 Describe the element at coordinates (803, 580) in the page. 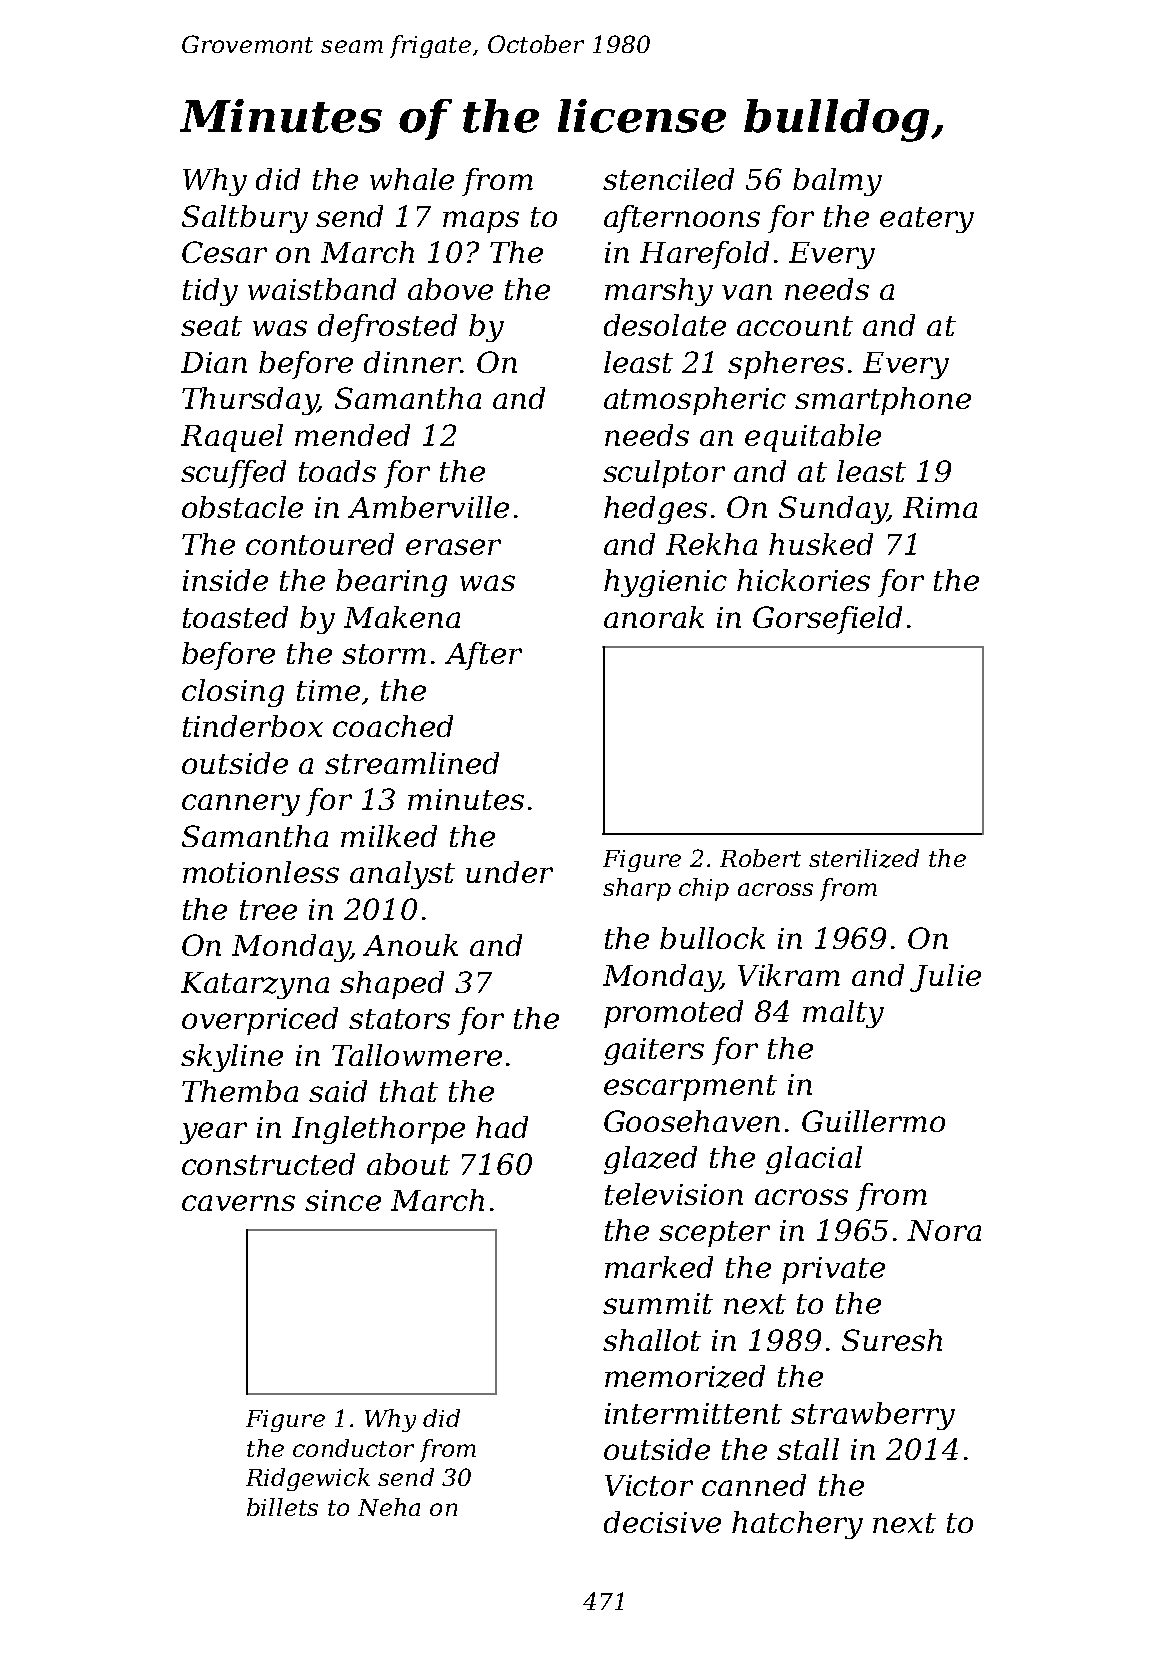

I see `hickories` at that location.
